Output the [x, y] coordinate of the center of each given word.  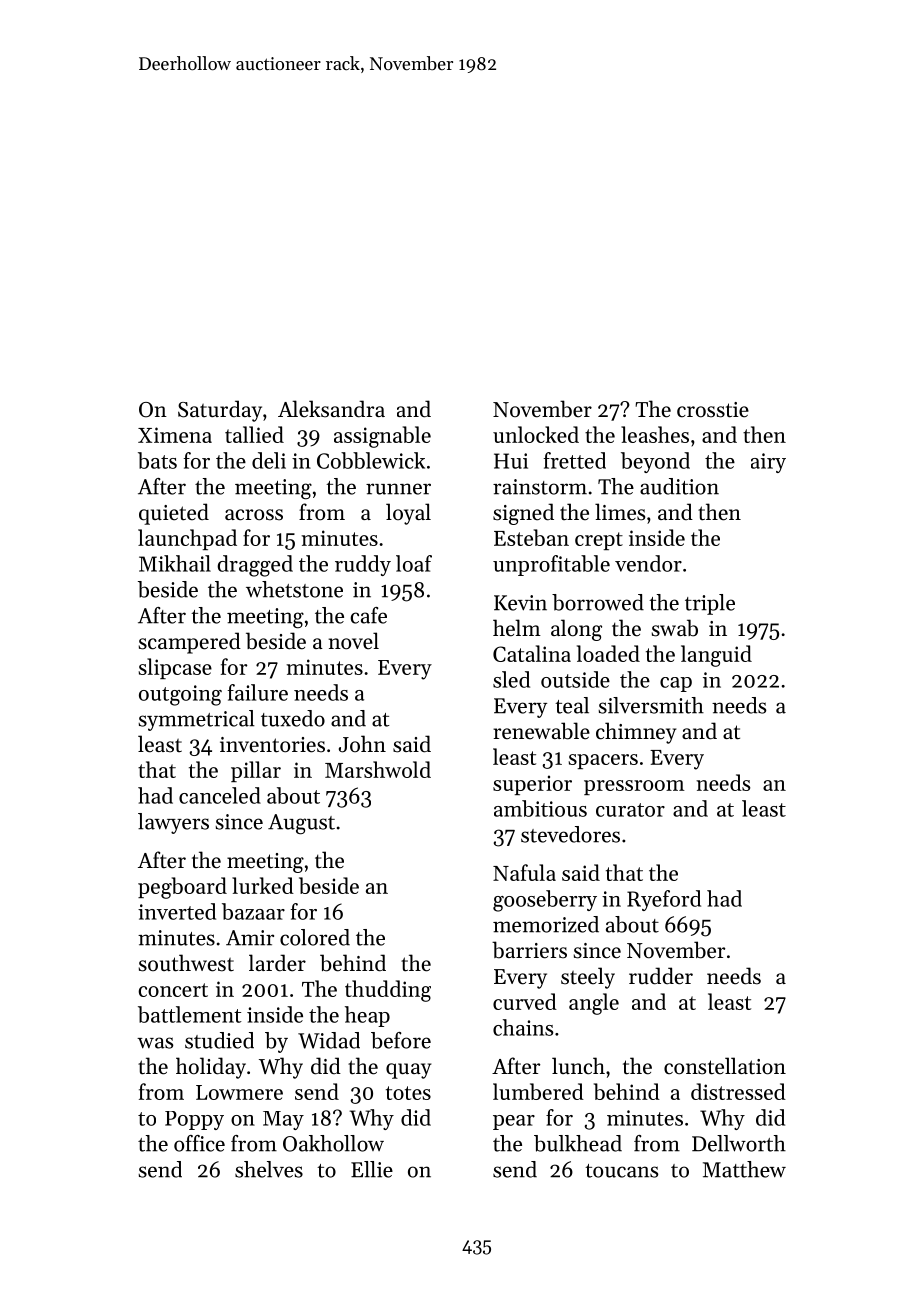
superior [532, 785]
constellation [725, 1066]
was [155, 1043]
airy [768, 463]
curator [630, 810]
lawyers [173, 823]
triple [710, 604]
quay [408, 1071]
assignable [382, 437]
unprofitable [551, 565]
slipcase [175, 668]
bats [157, 460]
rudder [661, 976]
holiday [211, 1068]
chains [523, 1027]
